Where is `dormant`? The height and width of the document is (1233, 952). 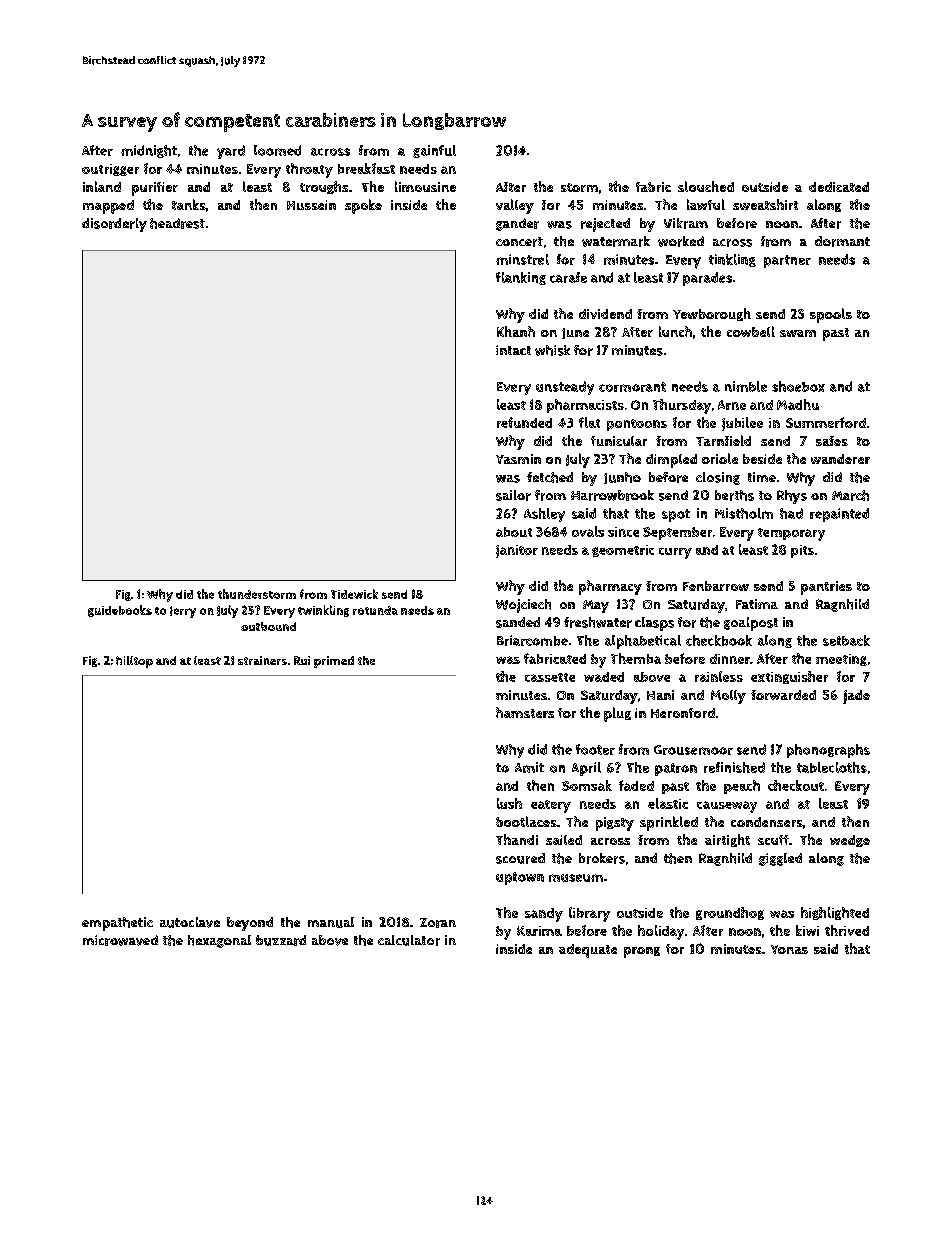 dormant is located at coordinates (842, 241).
